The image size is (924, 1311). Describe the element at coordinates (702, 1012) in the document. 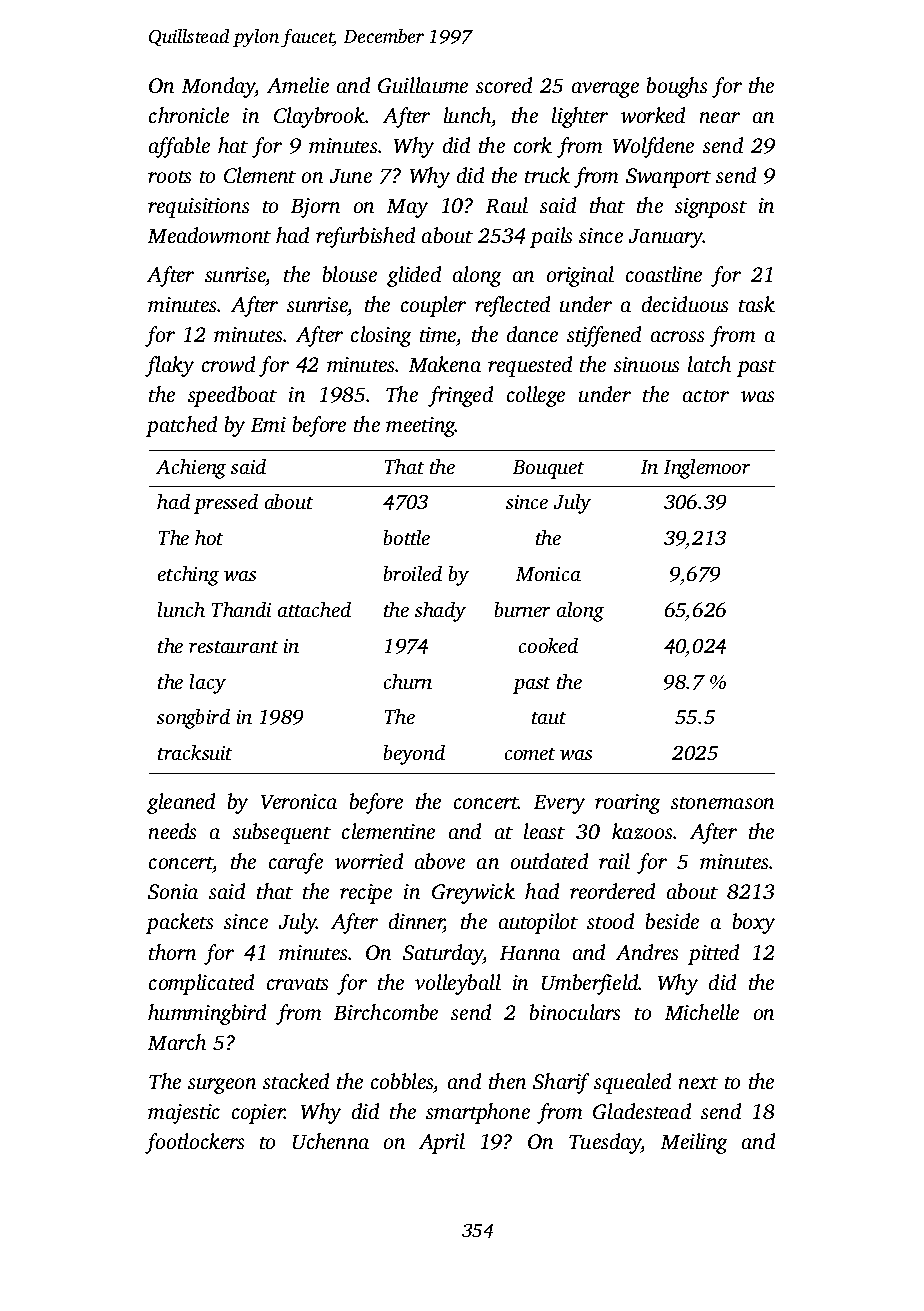

I see `Michelle` at that location.
